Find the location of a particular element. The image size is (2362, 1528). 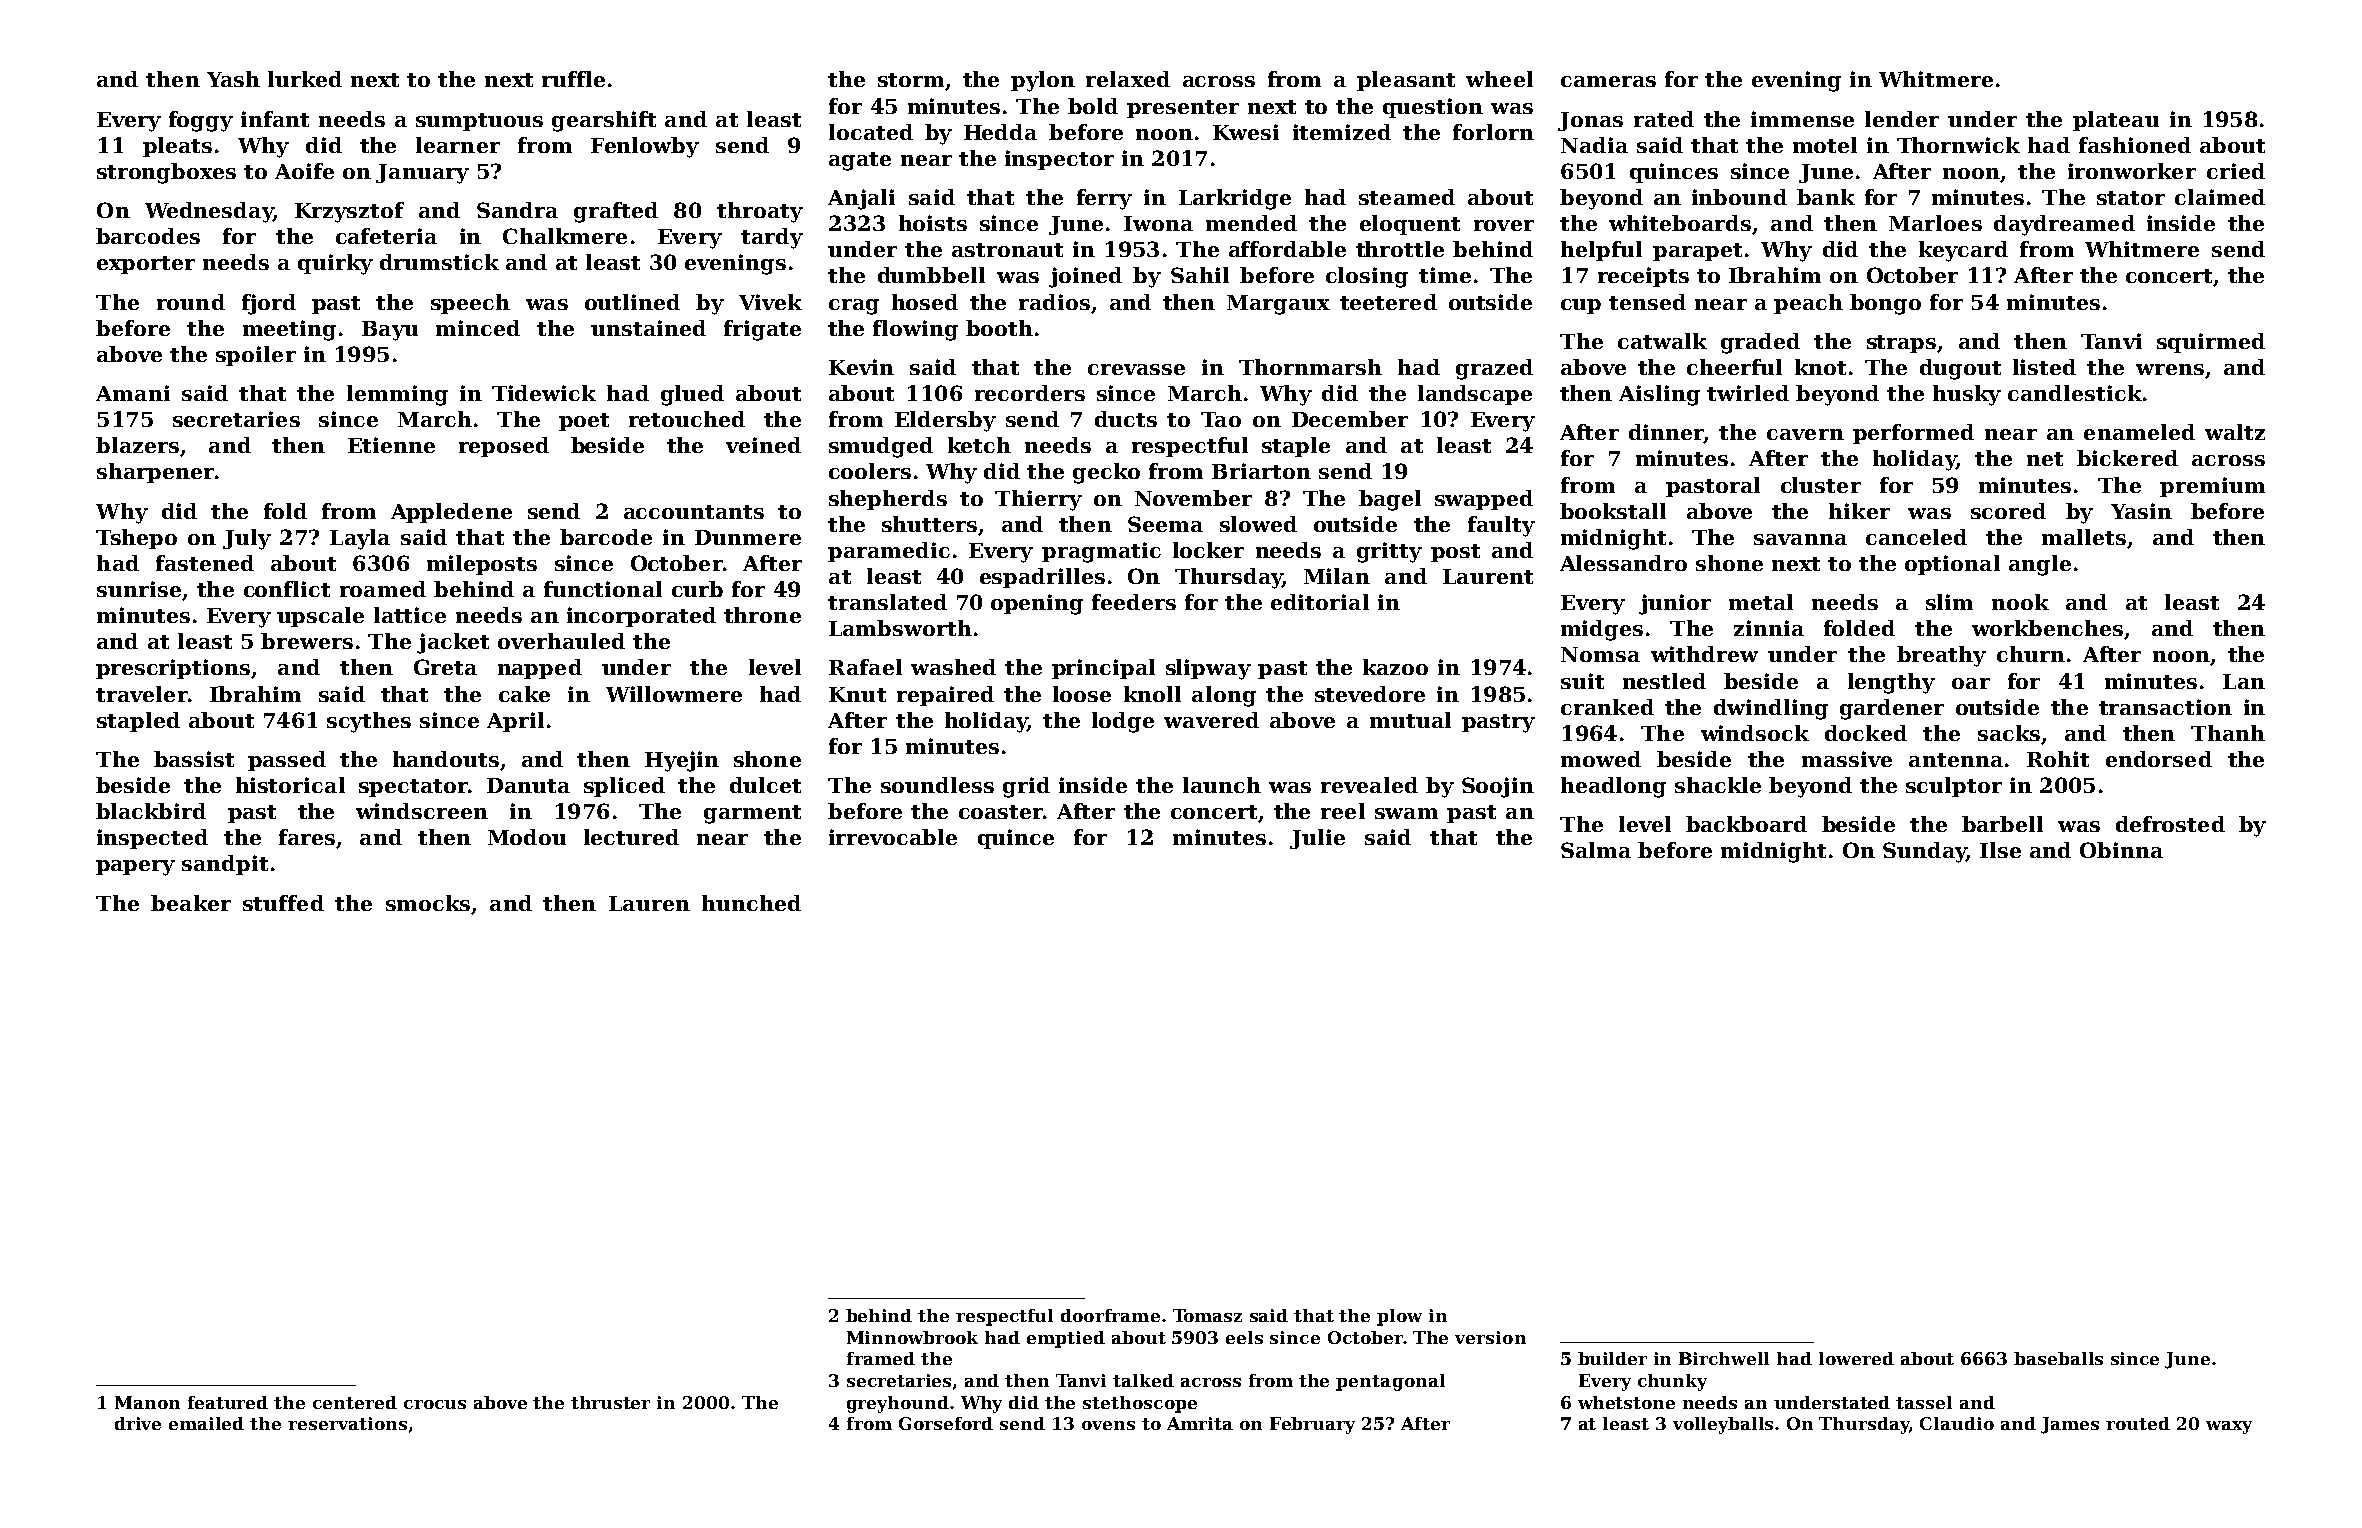

Tomasz is located at coordinates (1207, 1315).
